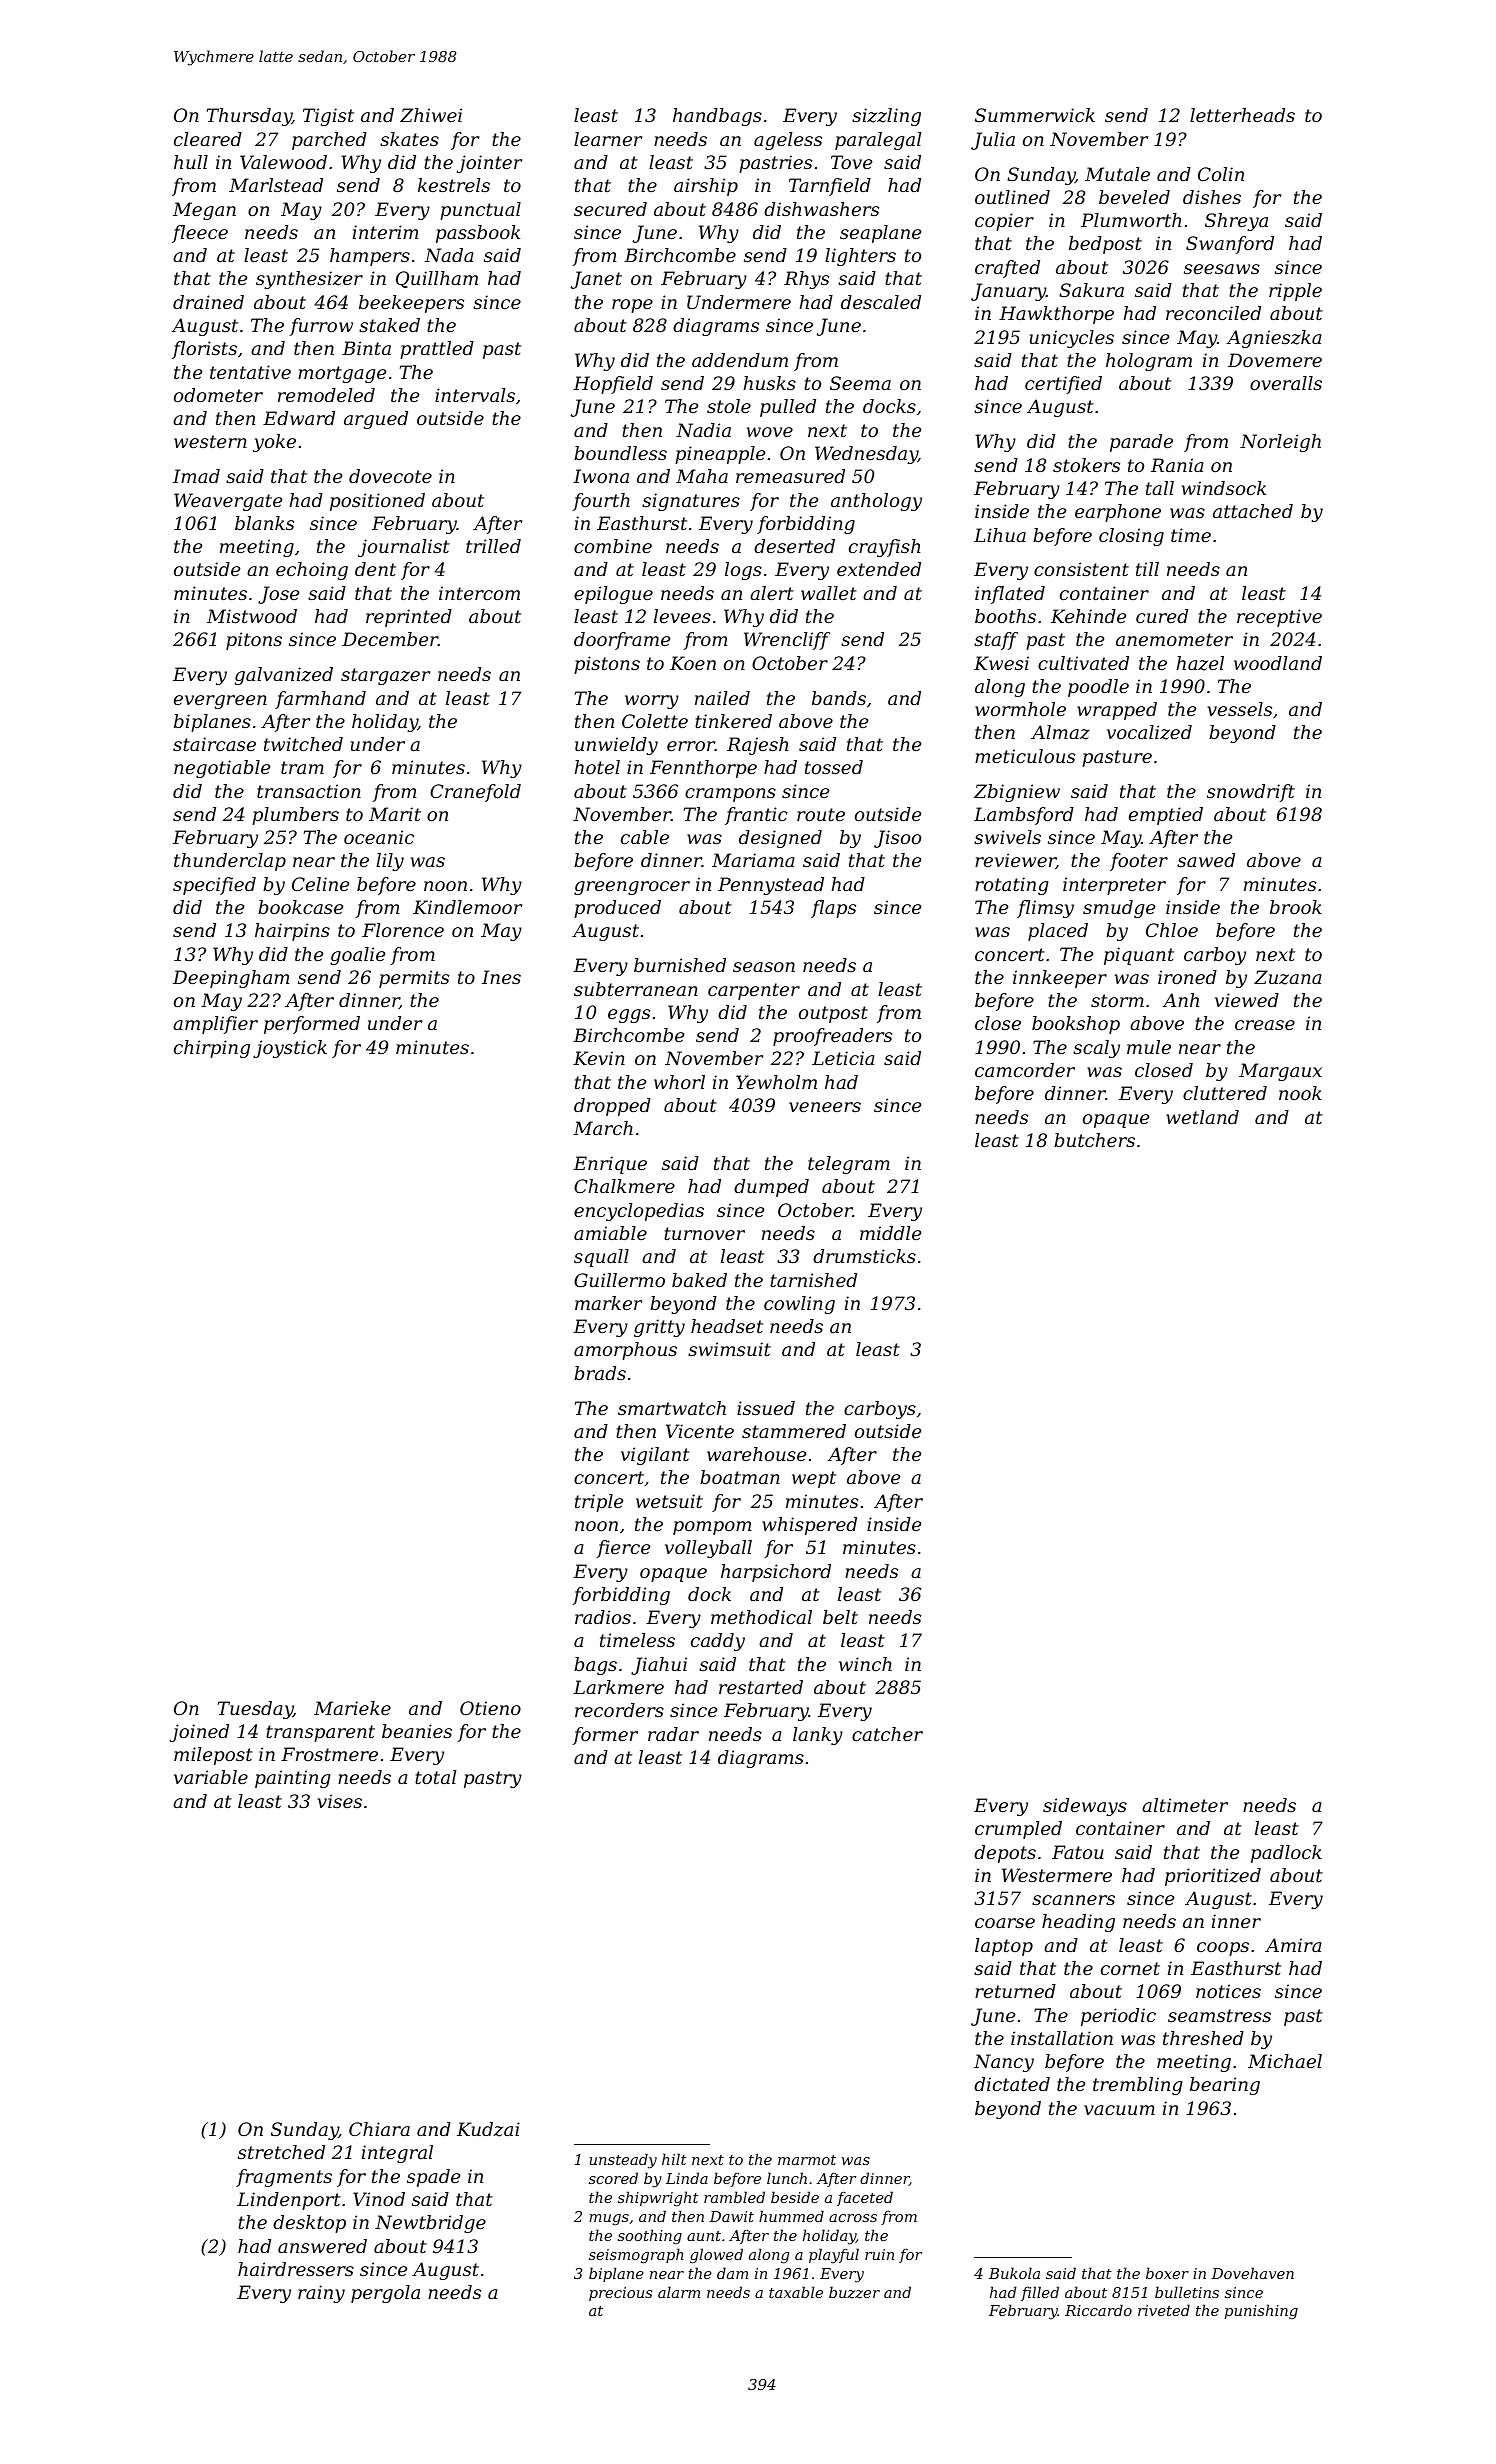  Describe the element at coordinates (1149, 732) in the screenshot. I see `vocalized` at that location.
